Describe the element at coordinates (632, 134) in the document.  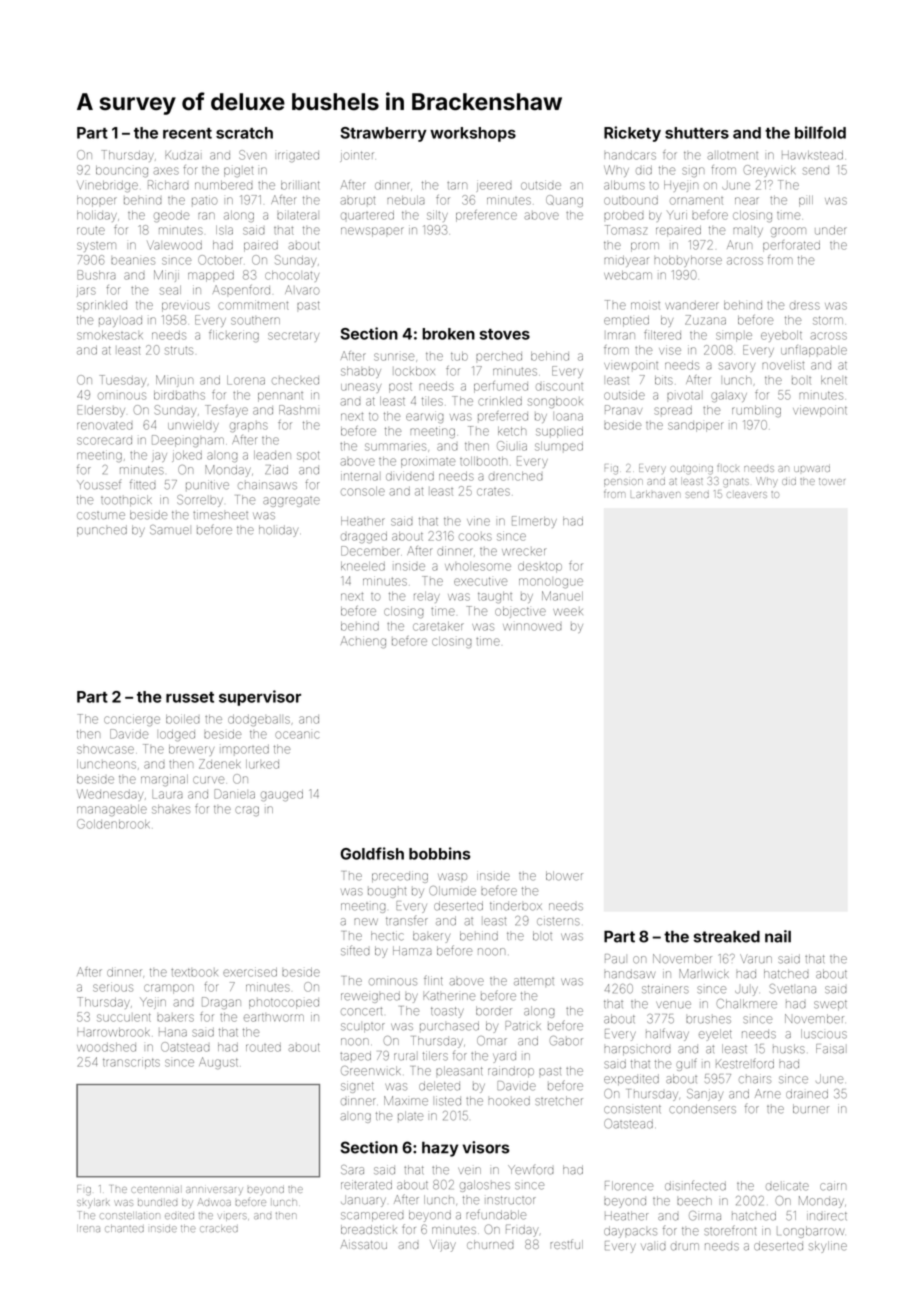
I see `Rickety` at that location.
